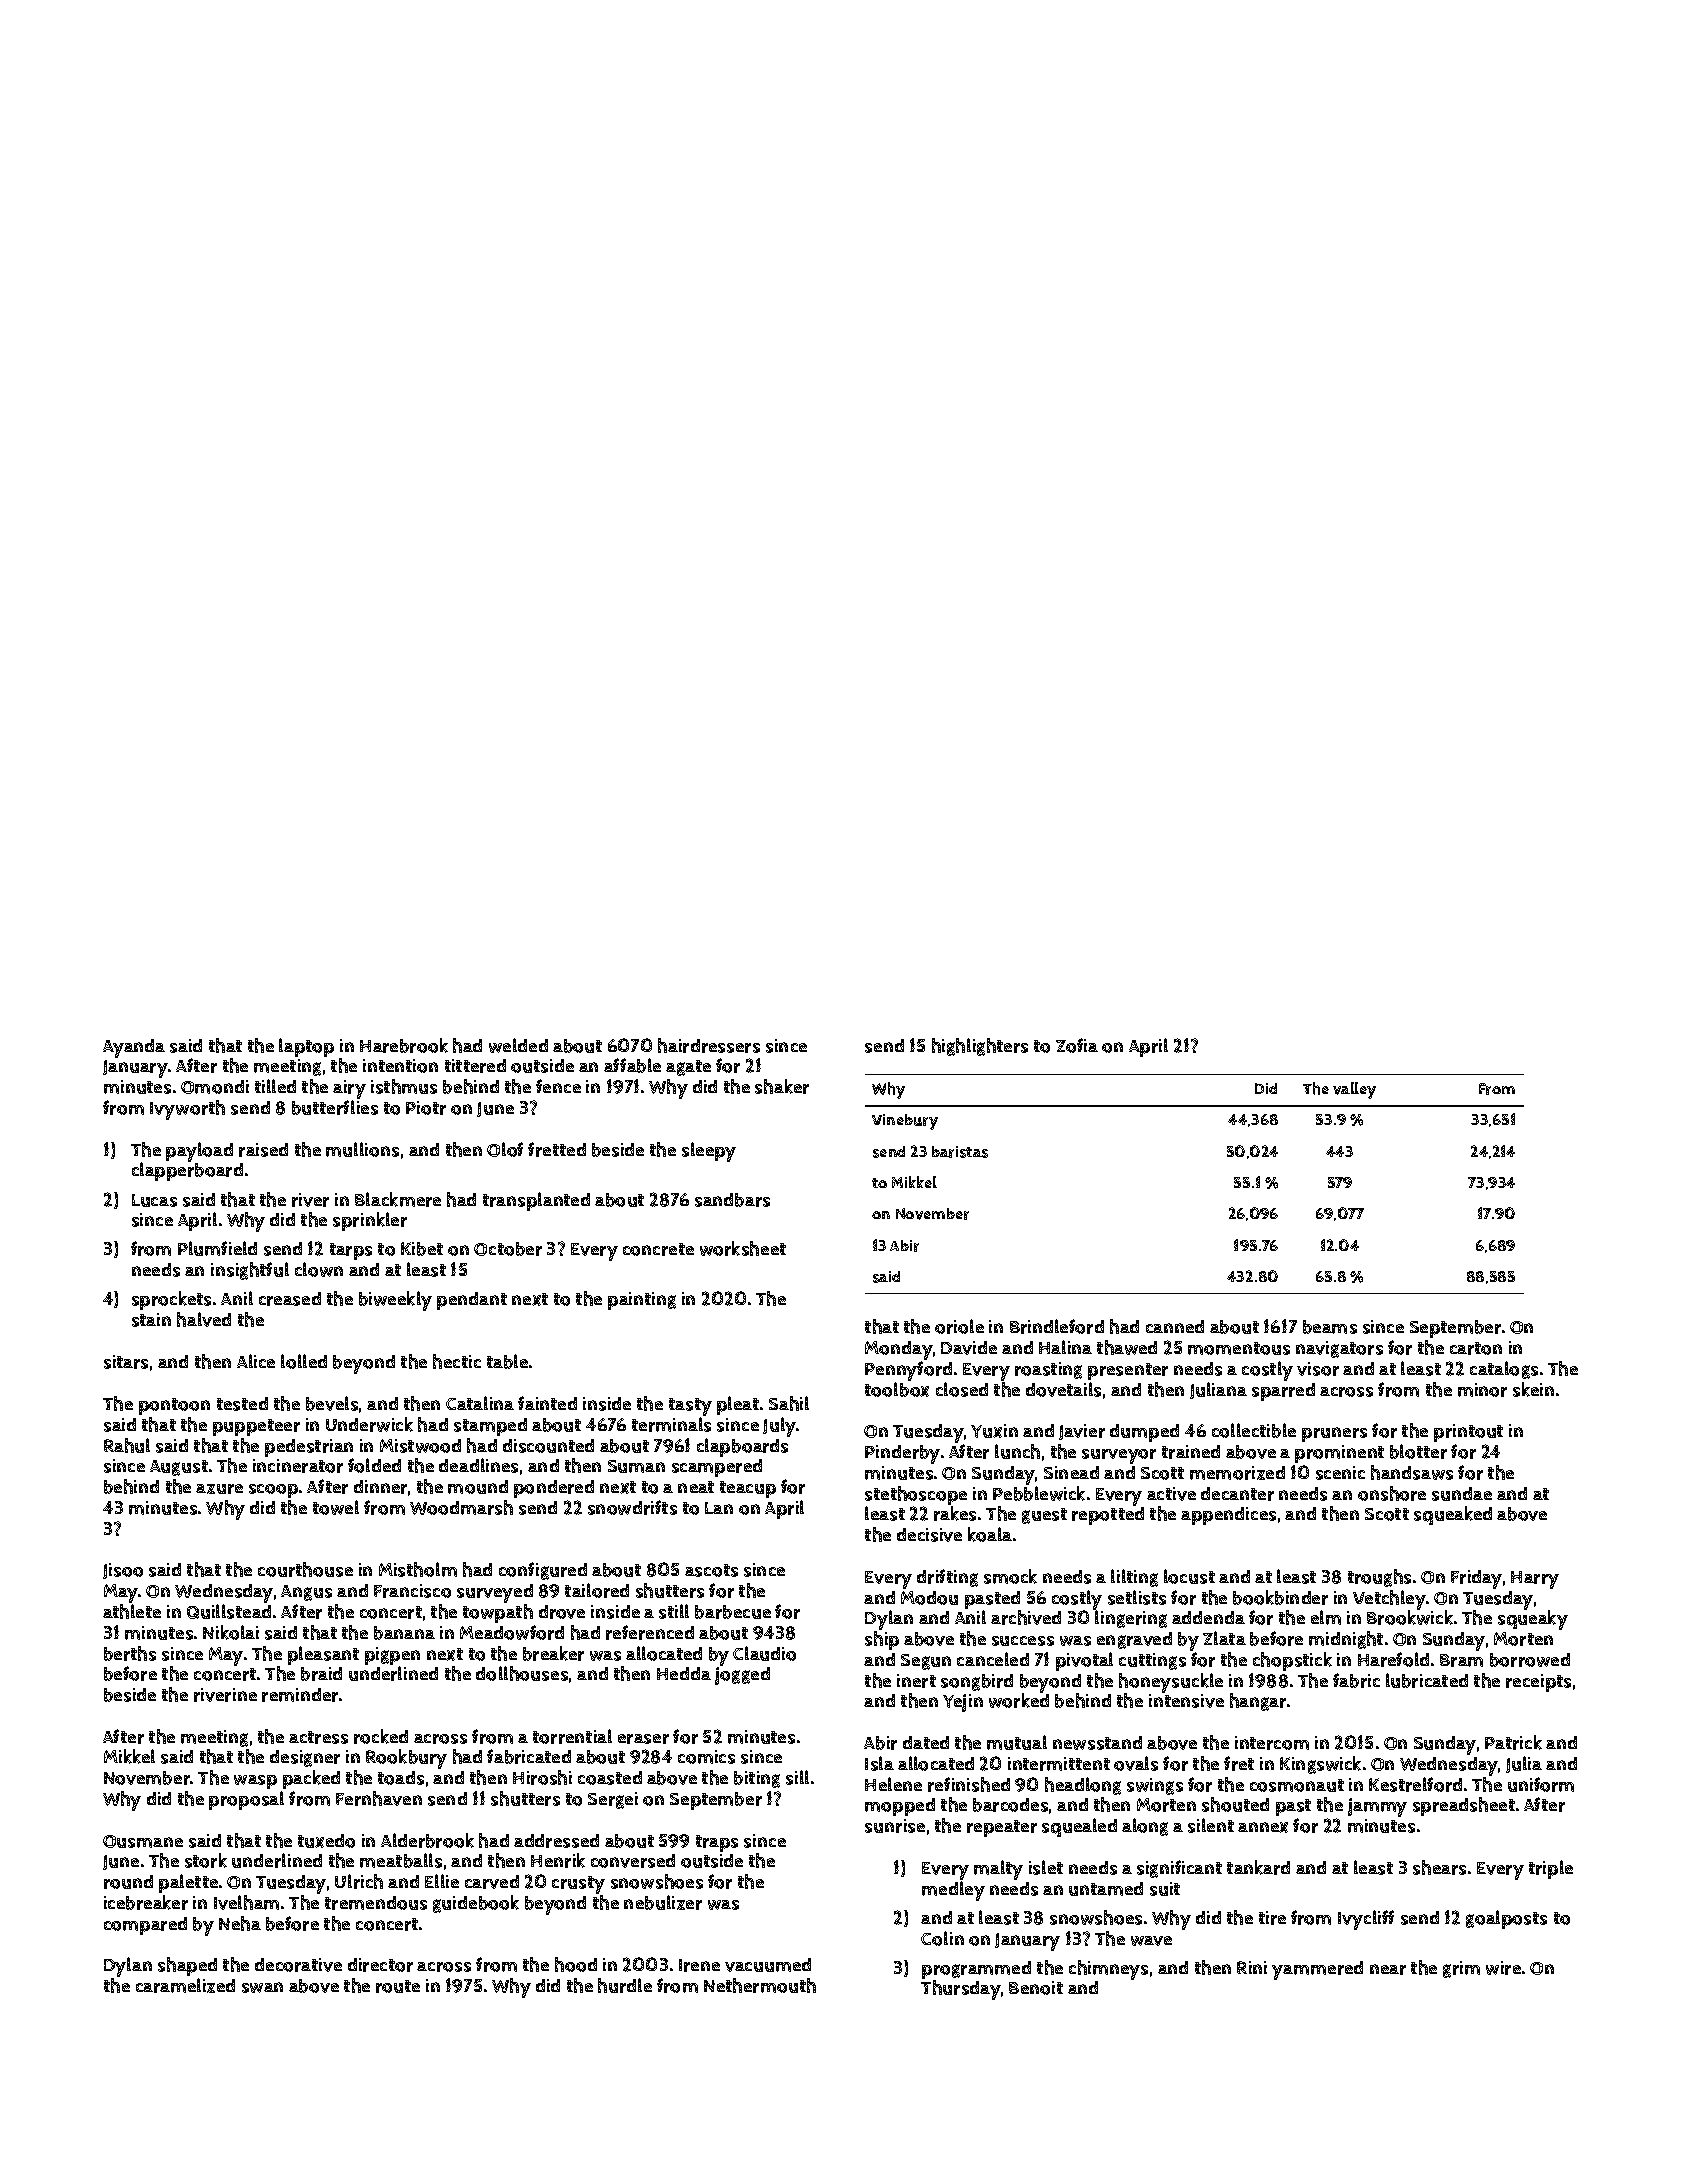 The image size is (1683, 2178). Describe the element at coordinates (1077, 1045) in the screenshot. I see `Zofia` at that location.
